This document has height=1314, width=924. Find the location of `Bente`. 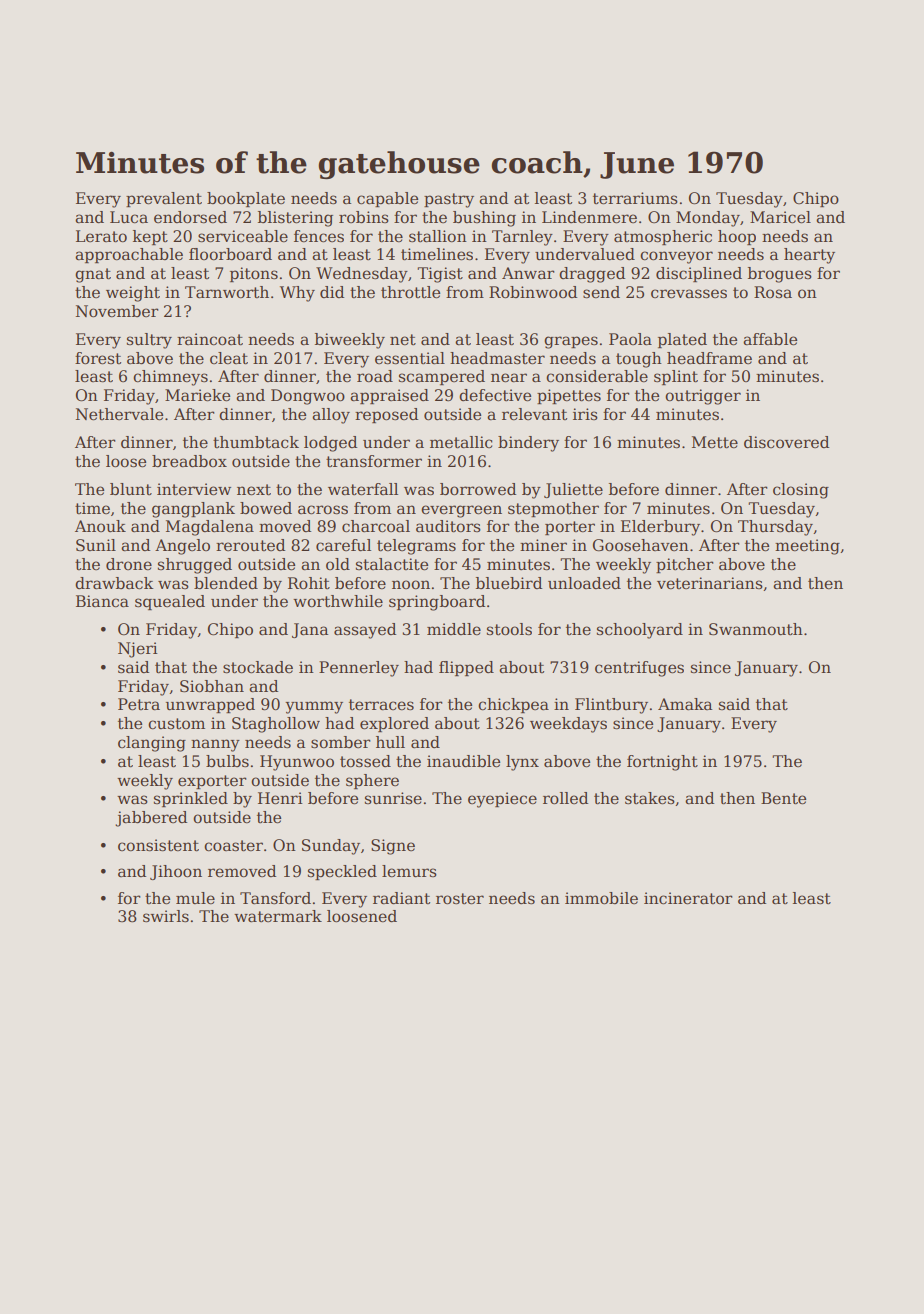

Bente is located at coordinates (783, 798).
